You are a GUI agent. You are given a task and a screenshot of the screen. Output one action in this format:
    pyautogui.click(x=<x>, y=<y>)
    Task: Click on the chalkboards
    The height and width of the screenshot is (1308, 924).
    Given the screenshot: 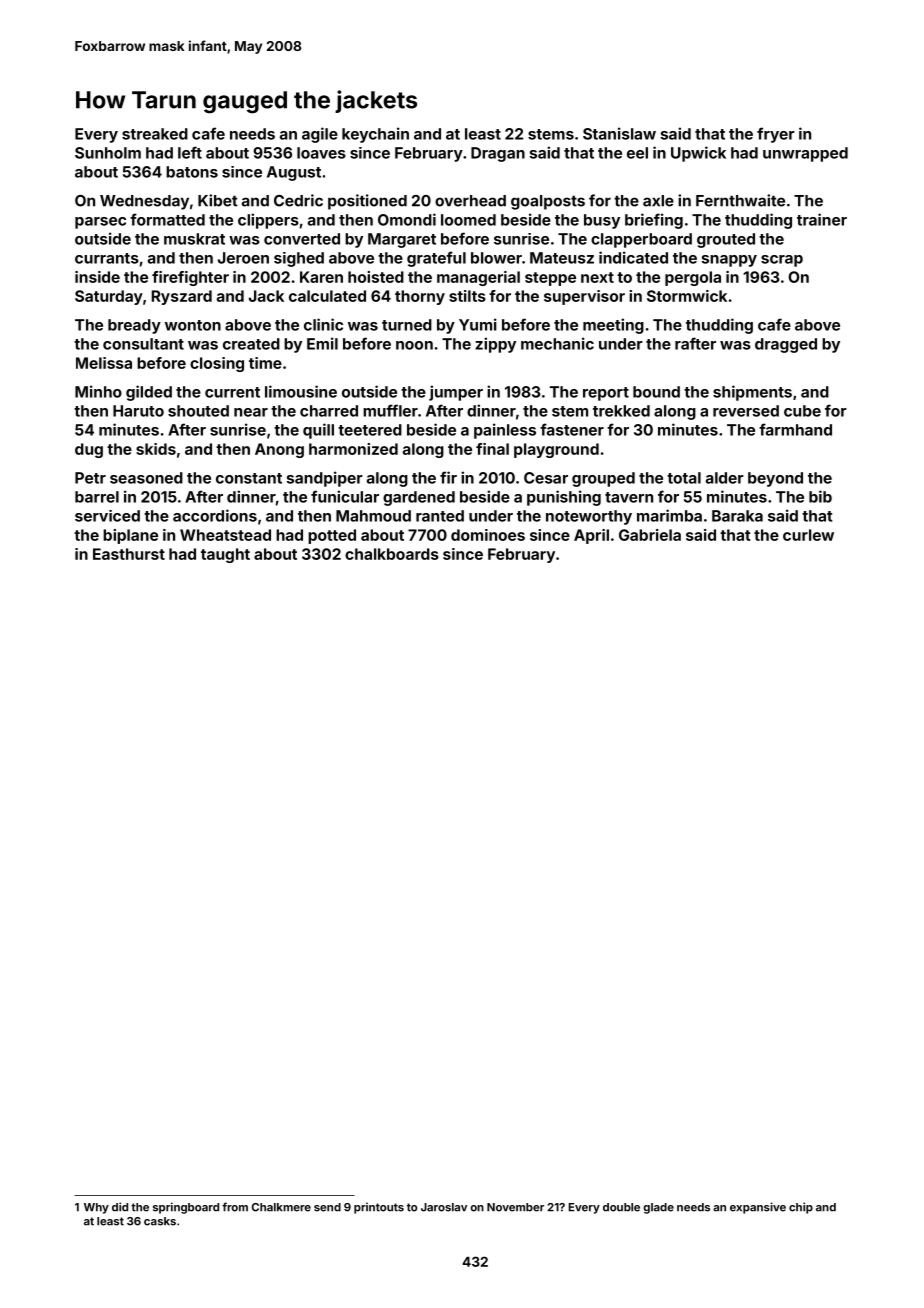 What is the action you would take?
    pyautogui.click(x=392, y=554)
